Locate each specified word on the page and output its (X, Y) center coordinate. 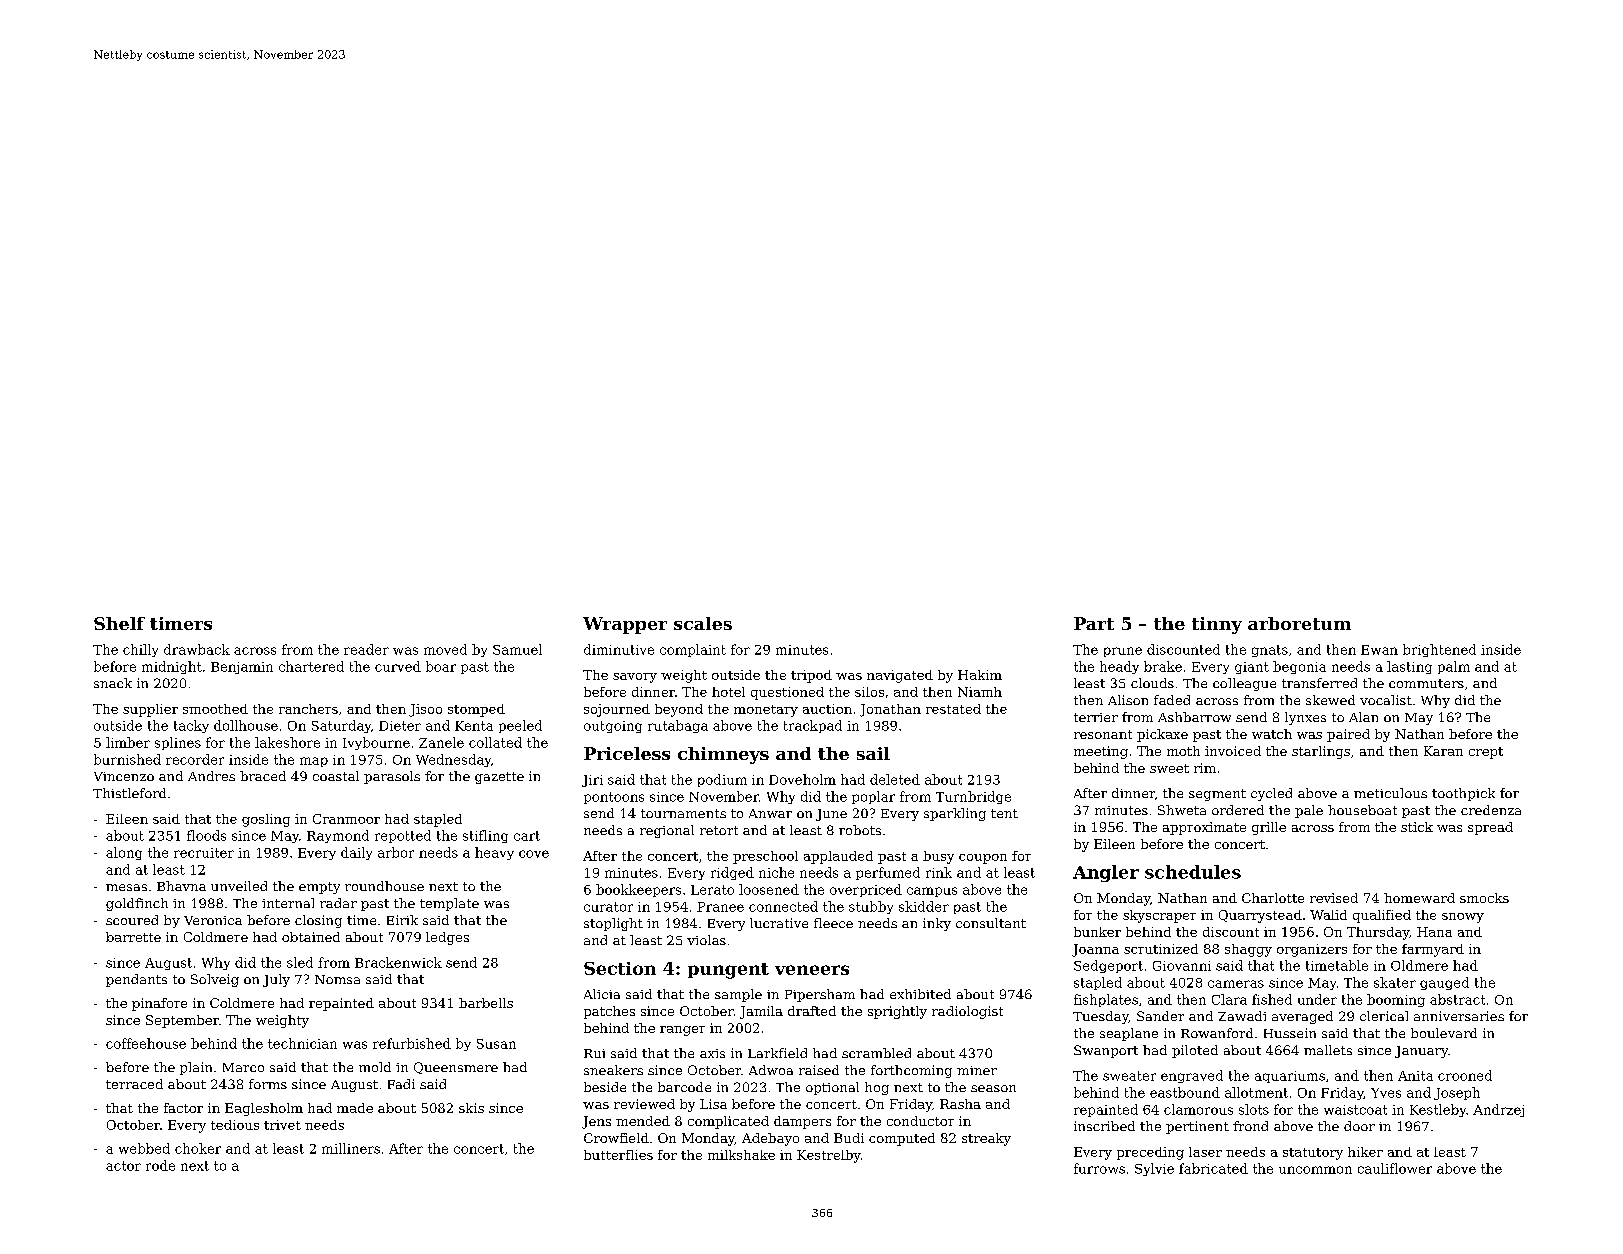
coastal (336, 776)
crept (1486, 753)
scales (703, 623)
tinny (1217, 625)
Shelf (119, 623)
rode (160, 1165)
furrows (1099, 1168)
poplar (873, 797)
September (182, 1021)
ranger (682, 1031)
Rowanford (1217, 1033)
